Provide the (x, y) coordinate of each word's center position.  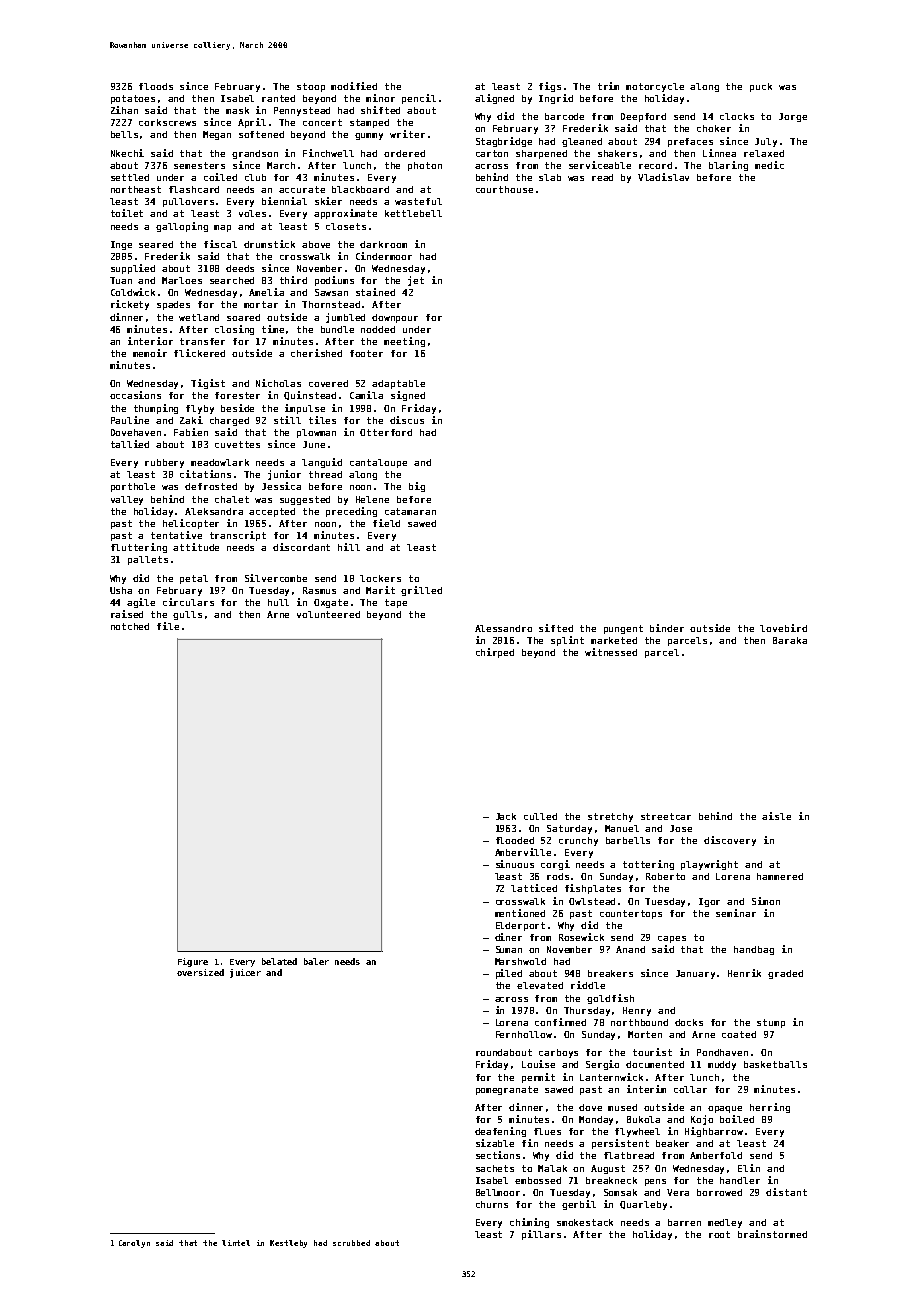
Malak (552, 1168)
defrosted (211, 486)
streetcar (666, 816)
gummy (369, 136)
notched (130, 626)
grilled (421, 591)
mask (237, 110)
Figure (193, 962)
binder (667, 628)
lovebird (783, 628)
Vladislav (663, 177)
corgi (555, 865)
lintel (236, 1243)
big (417, 487)
